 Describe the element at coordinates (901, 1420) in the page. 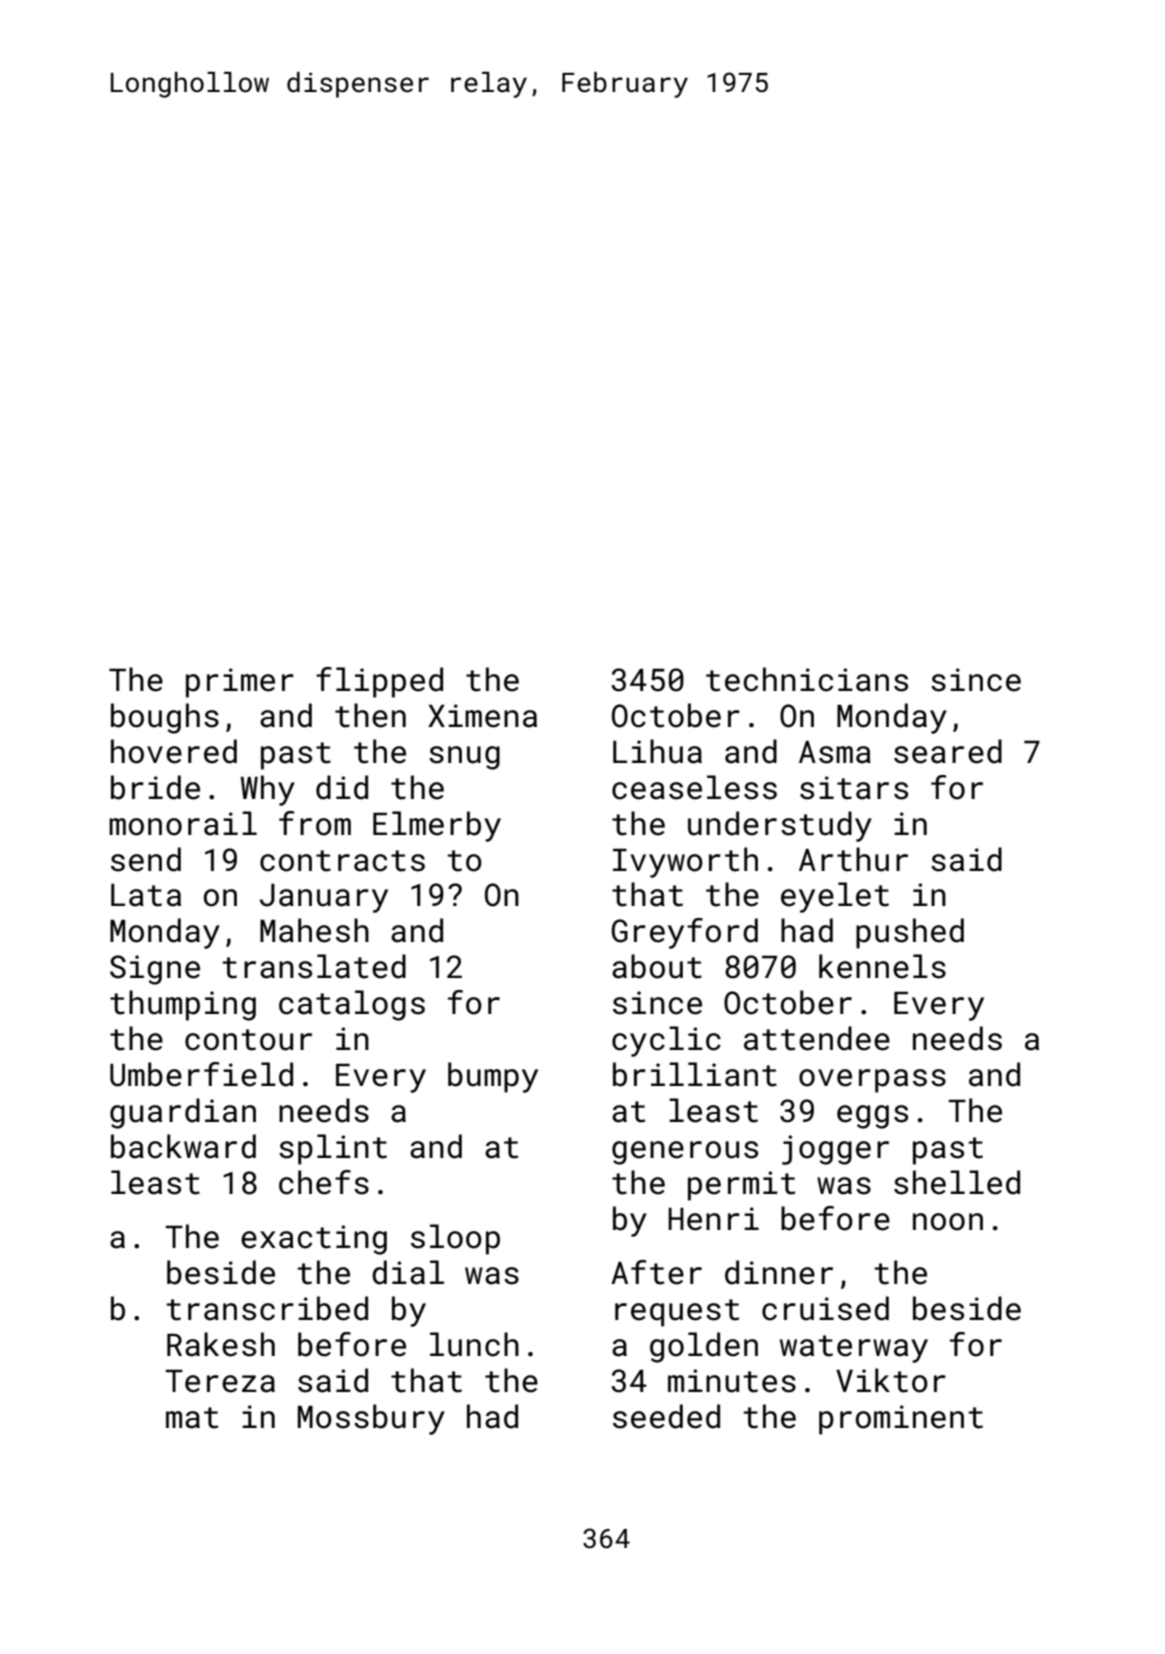

I see `prominent` at that location.
